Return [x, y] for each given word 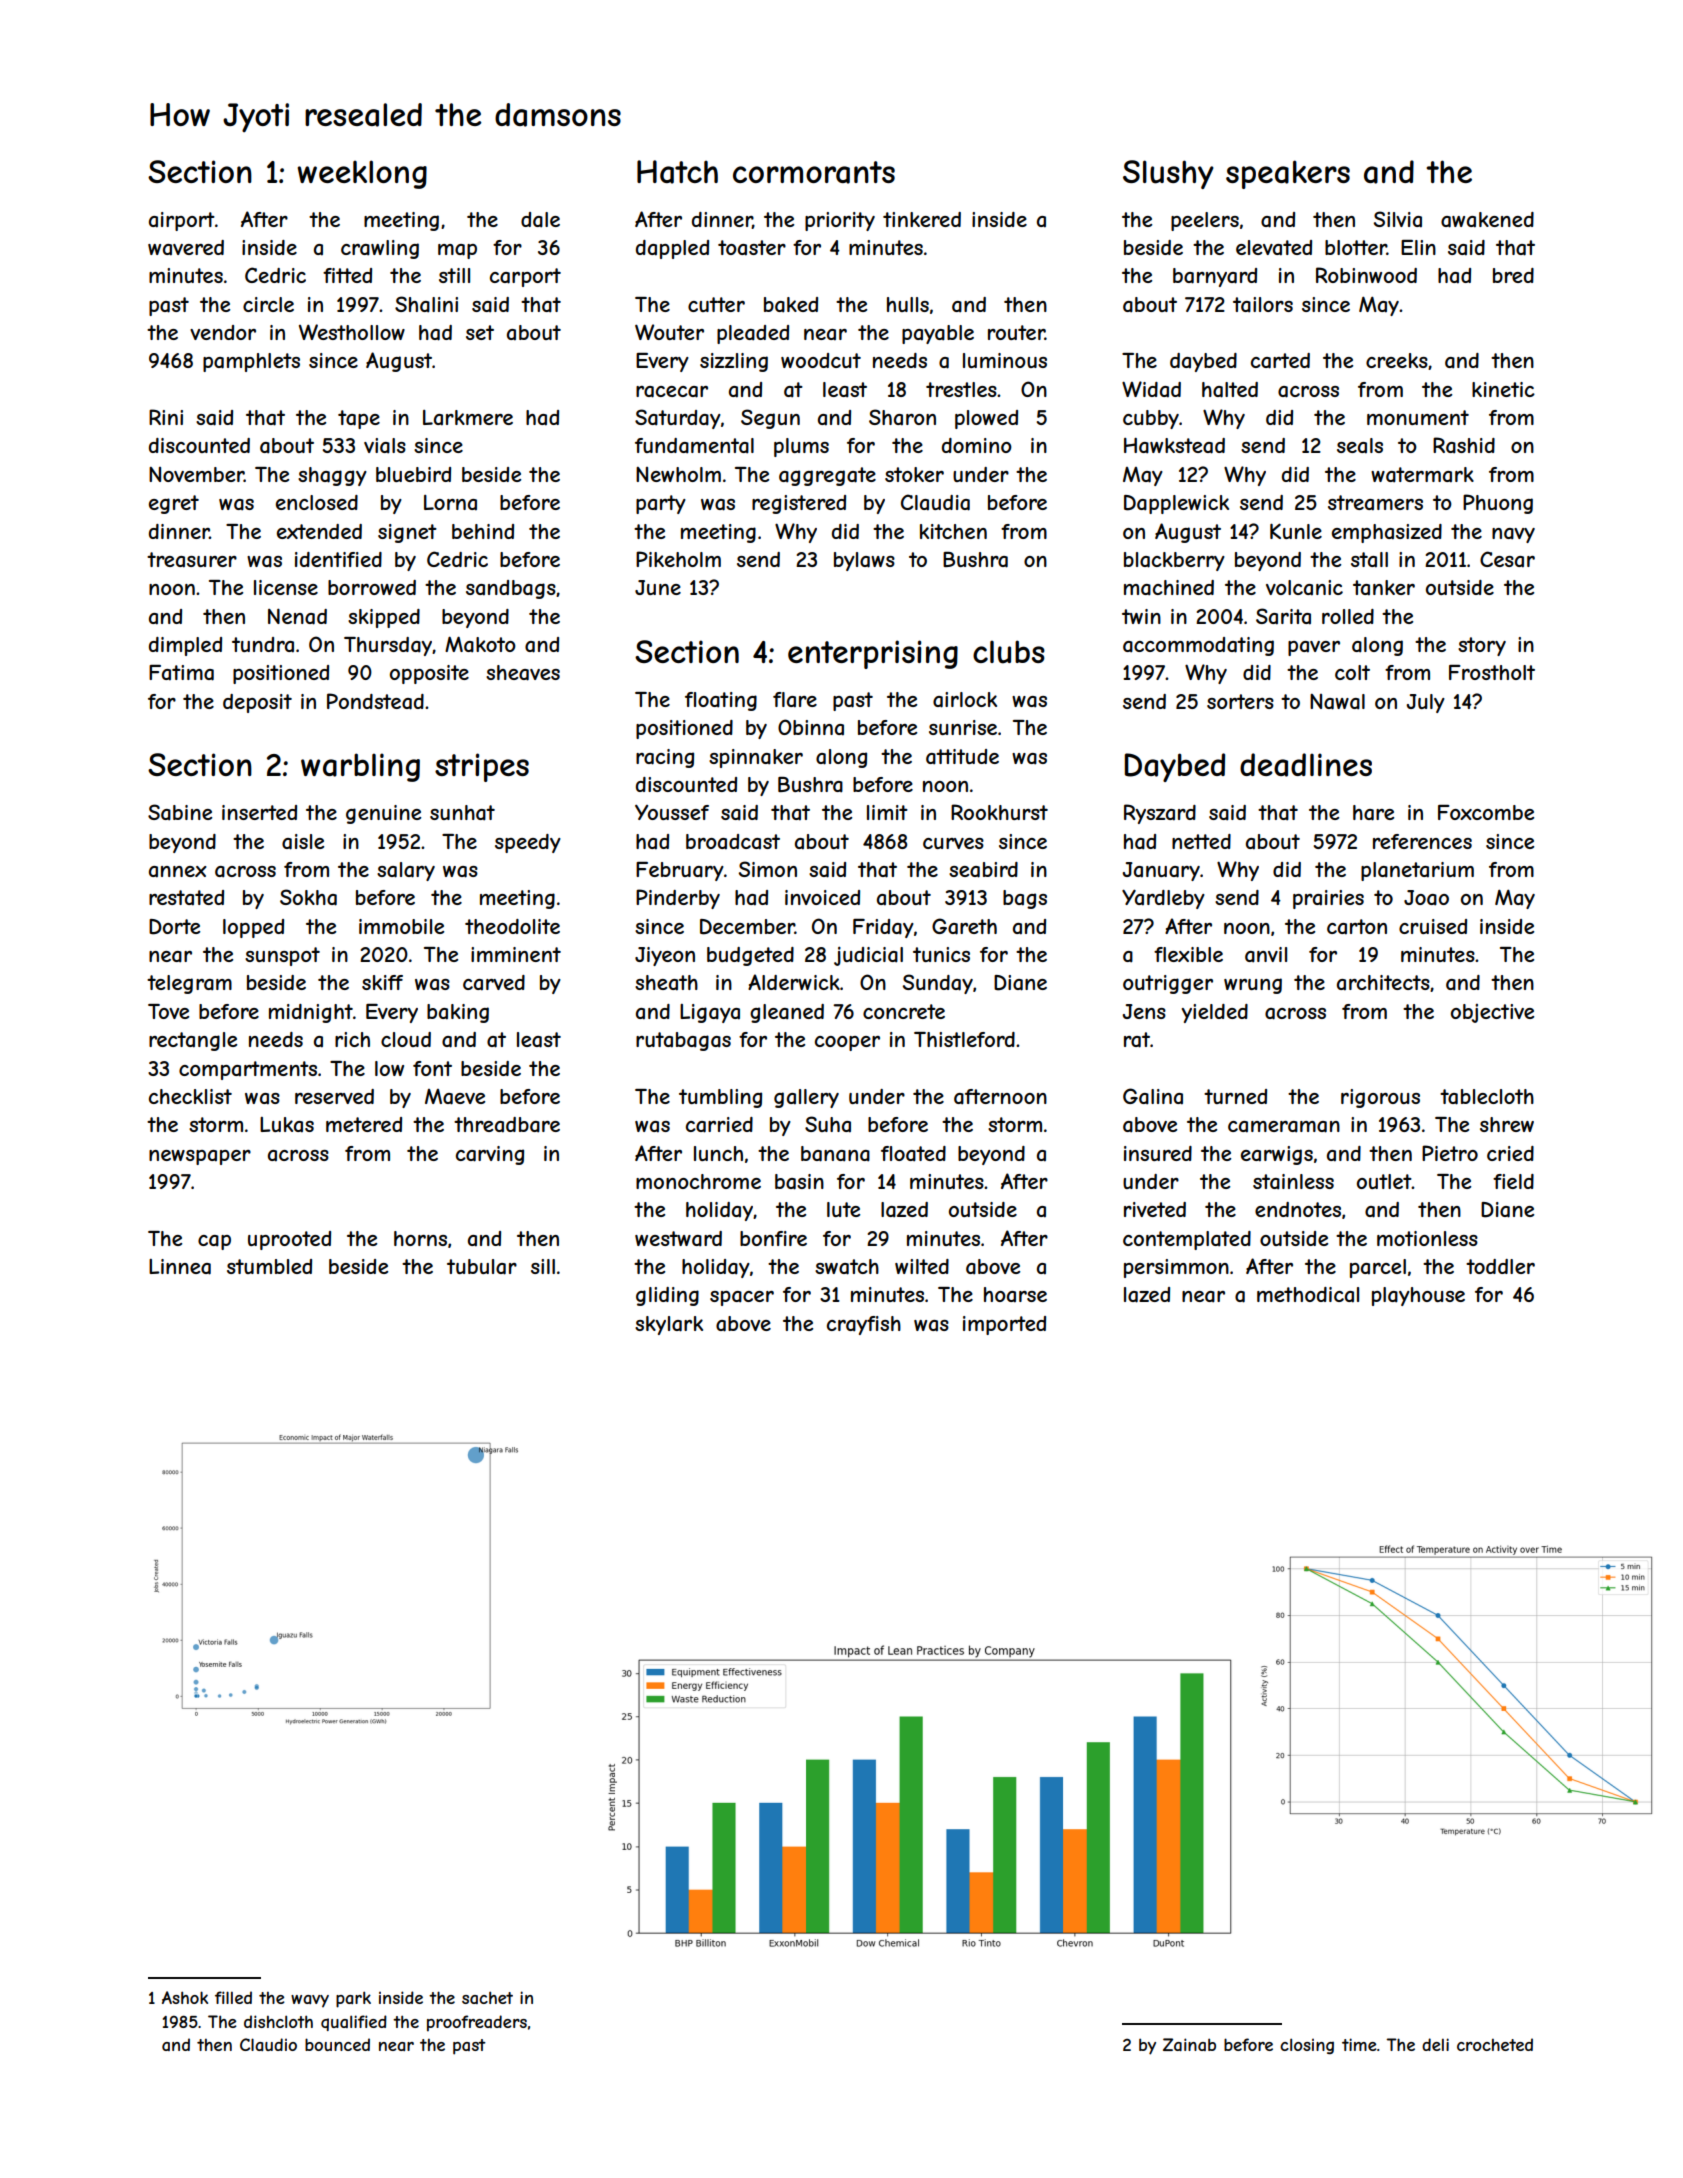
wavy [310, 2001]
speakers [1288, 174]
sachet [487, 1997]
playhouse [1418, 1296]
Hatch [677, 172]
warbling [360, 767]
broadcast [733, 842]
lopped [253, 928]
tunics [941, 954]
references [1422, 841]
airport [182, 221]
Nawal [1337, 702]
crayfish [864, 1325]
